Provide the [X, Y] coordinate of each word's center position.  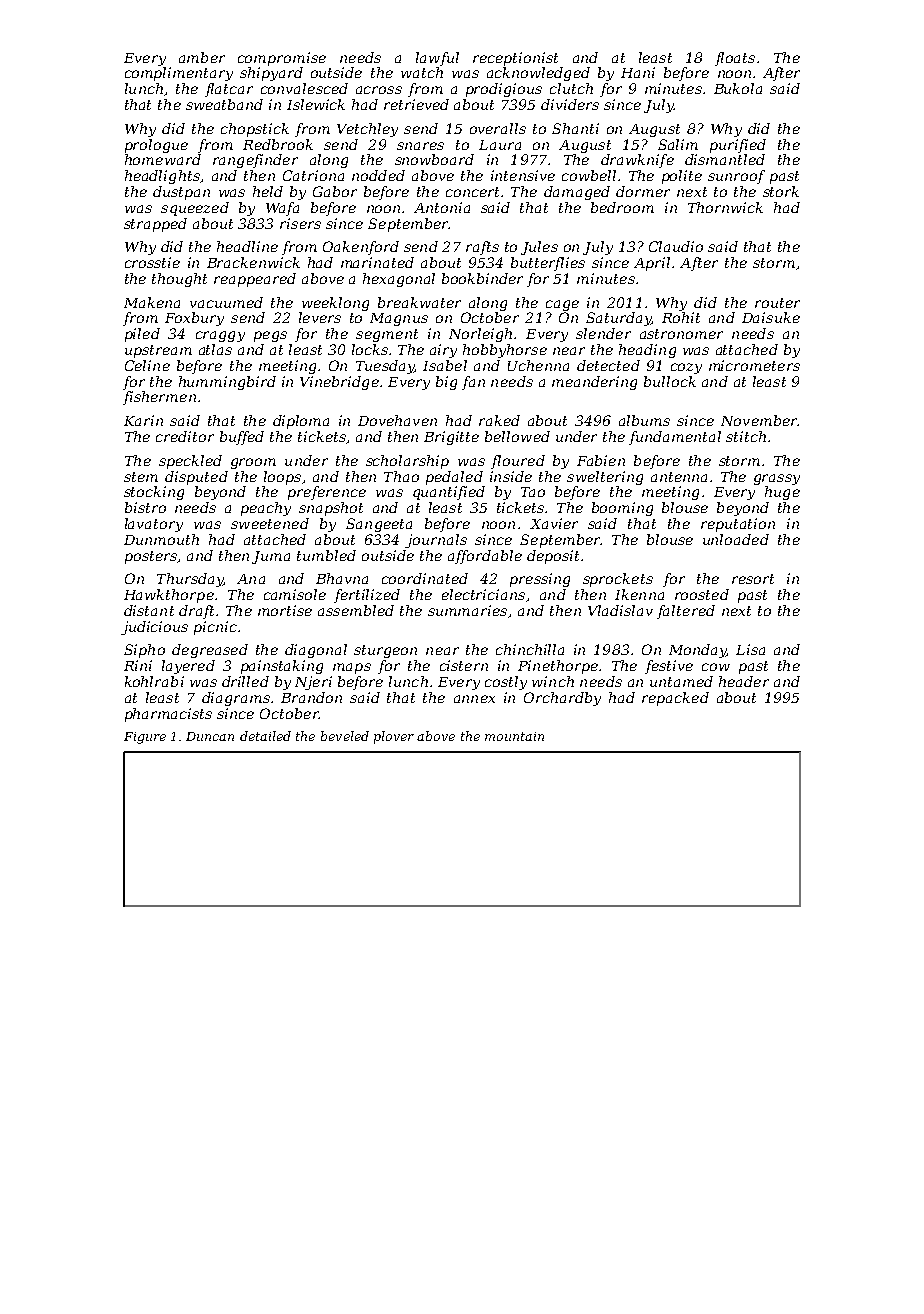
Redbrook [278, 144]
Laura [500, 145]
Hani [638, 72]
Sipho [144, 651]
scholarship [407, 462]
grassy [777, 479]
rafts [482, 248]
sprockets [618, 580]
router [777, 303]
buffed [242, 438]
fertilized [367, 596]
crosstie [152, 262]
